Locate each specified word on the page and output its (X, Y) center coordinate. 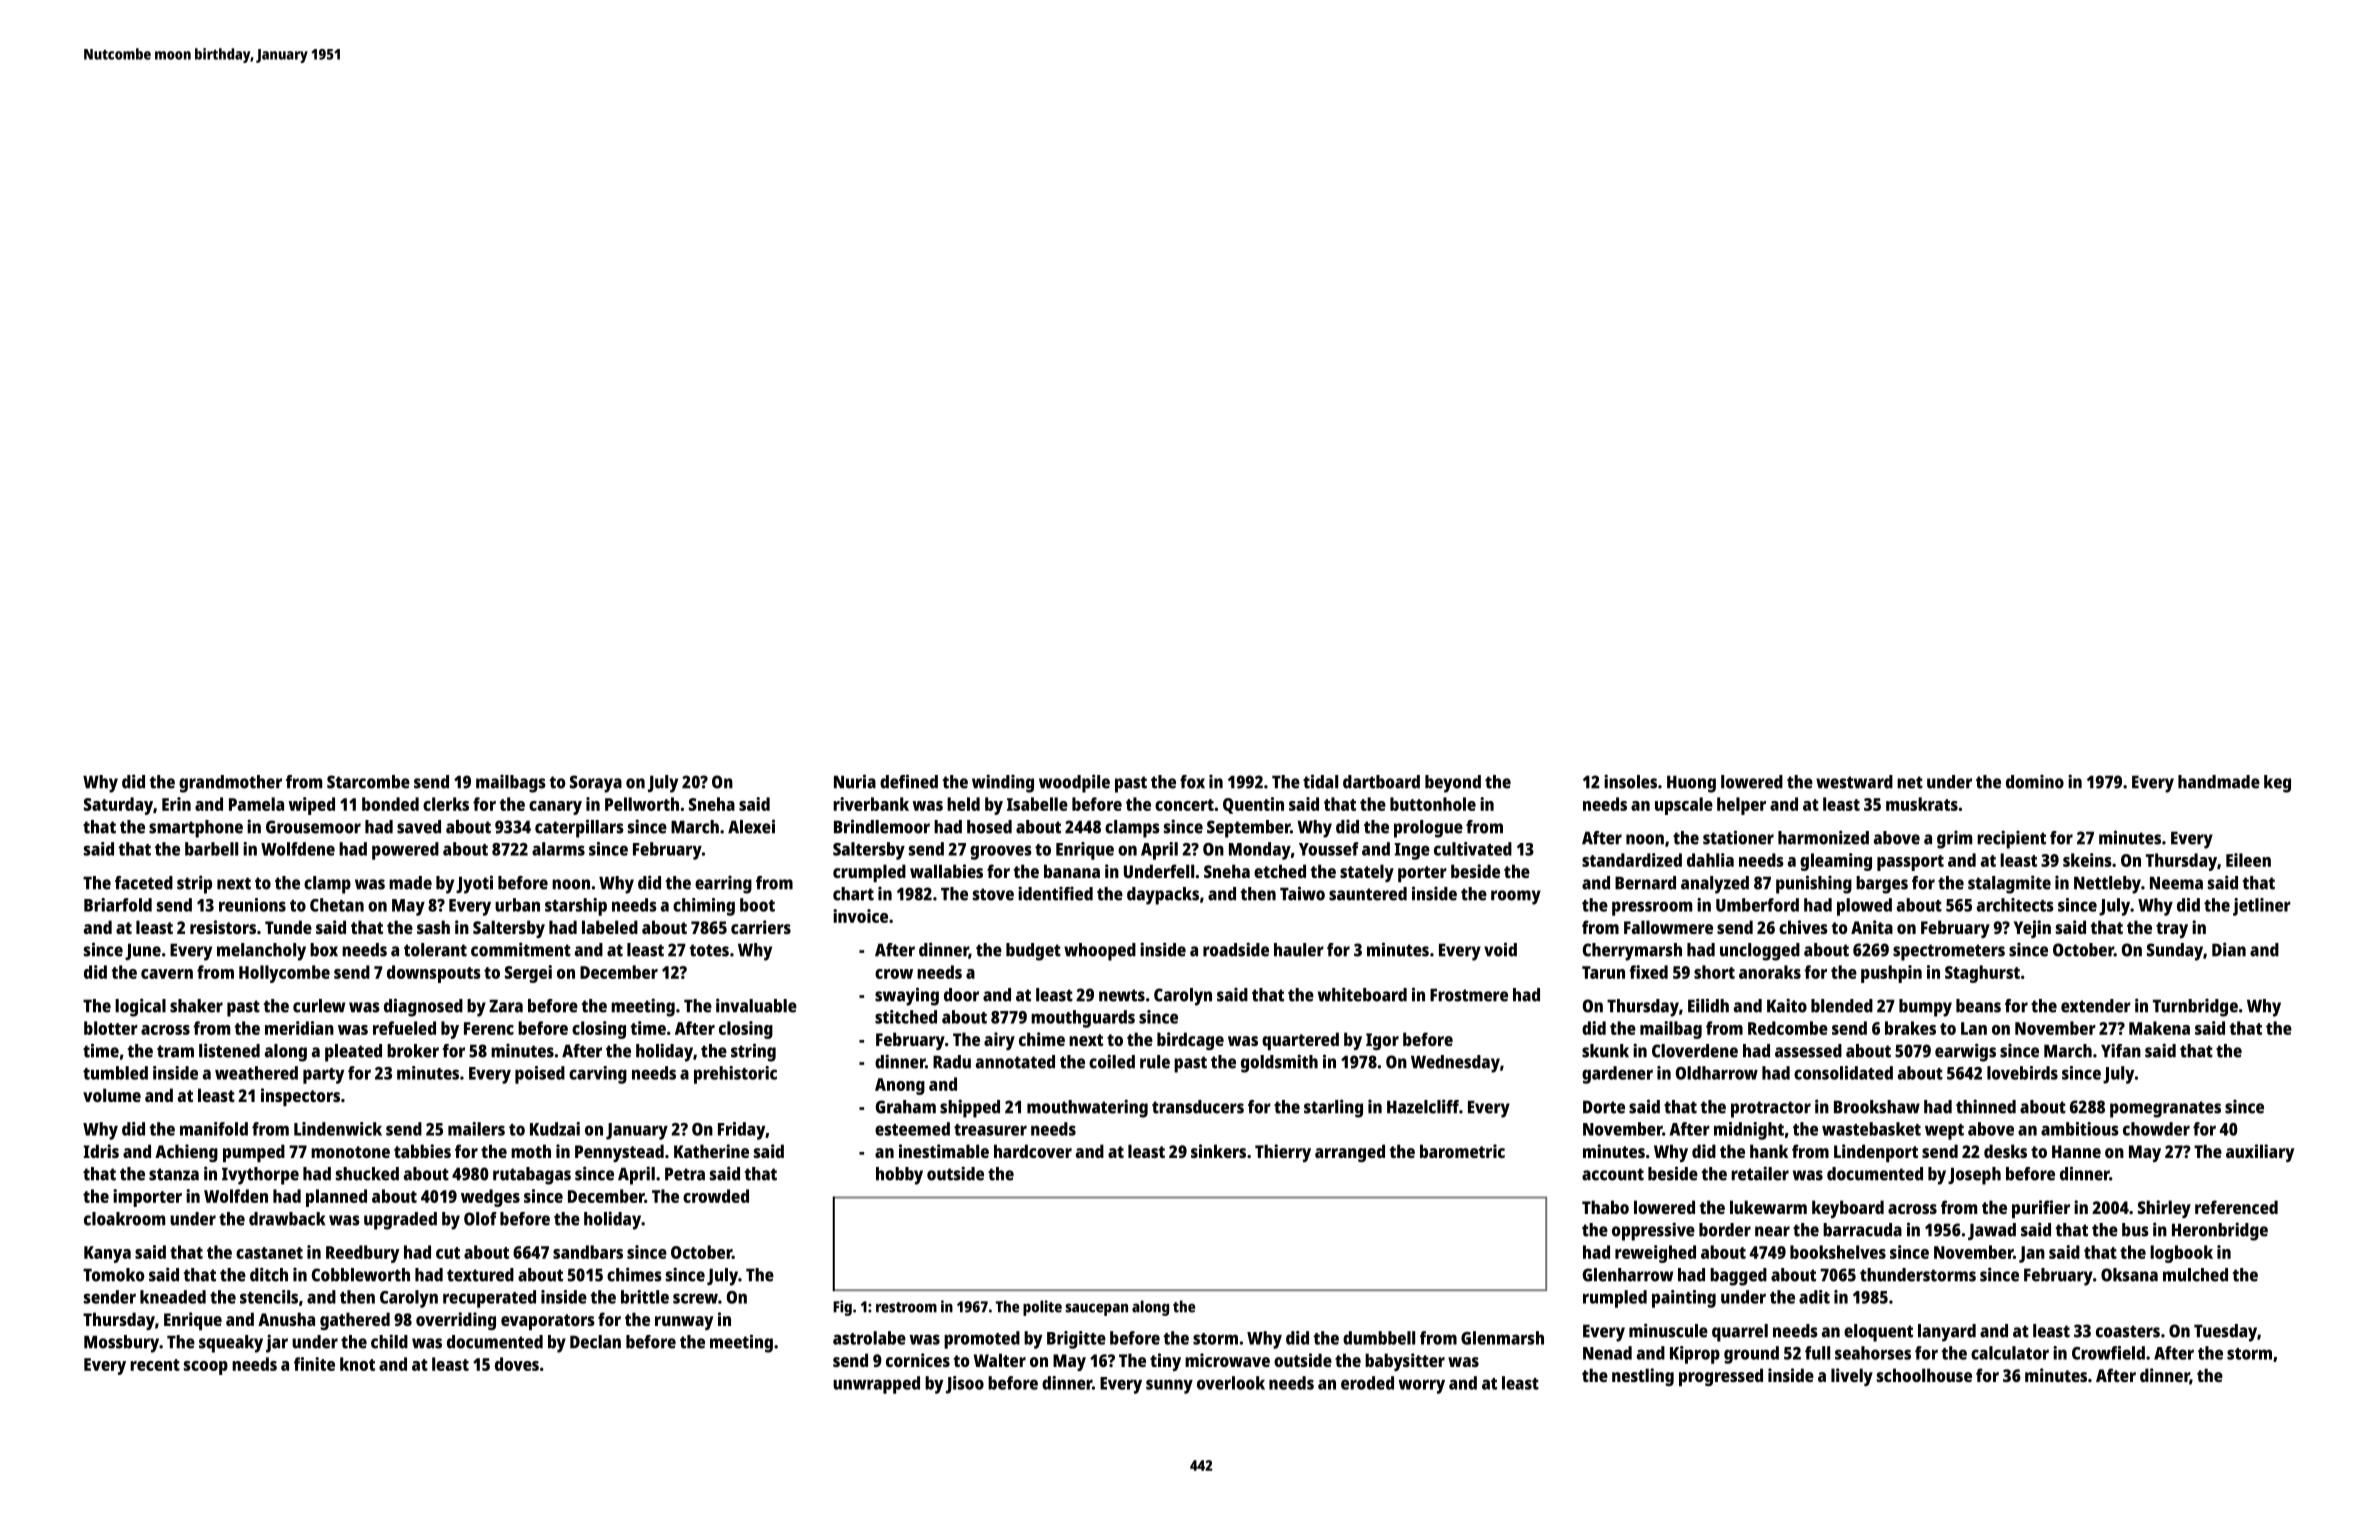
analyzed (1715, 885)
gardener (1617, 1075)
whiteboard (1362, 994)
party (323, 1076)
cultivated (1473, 849)
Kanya (107, 1254)
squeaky (231, 1344)
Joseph (1974, 1176)
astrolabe (869, 1338)
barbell (211, 849)
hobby (899, 1176)
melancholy (261, 952)
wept (1944, 1132)
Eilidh (1708, 1005)
